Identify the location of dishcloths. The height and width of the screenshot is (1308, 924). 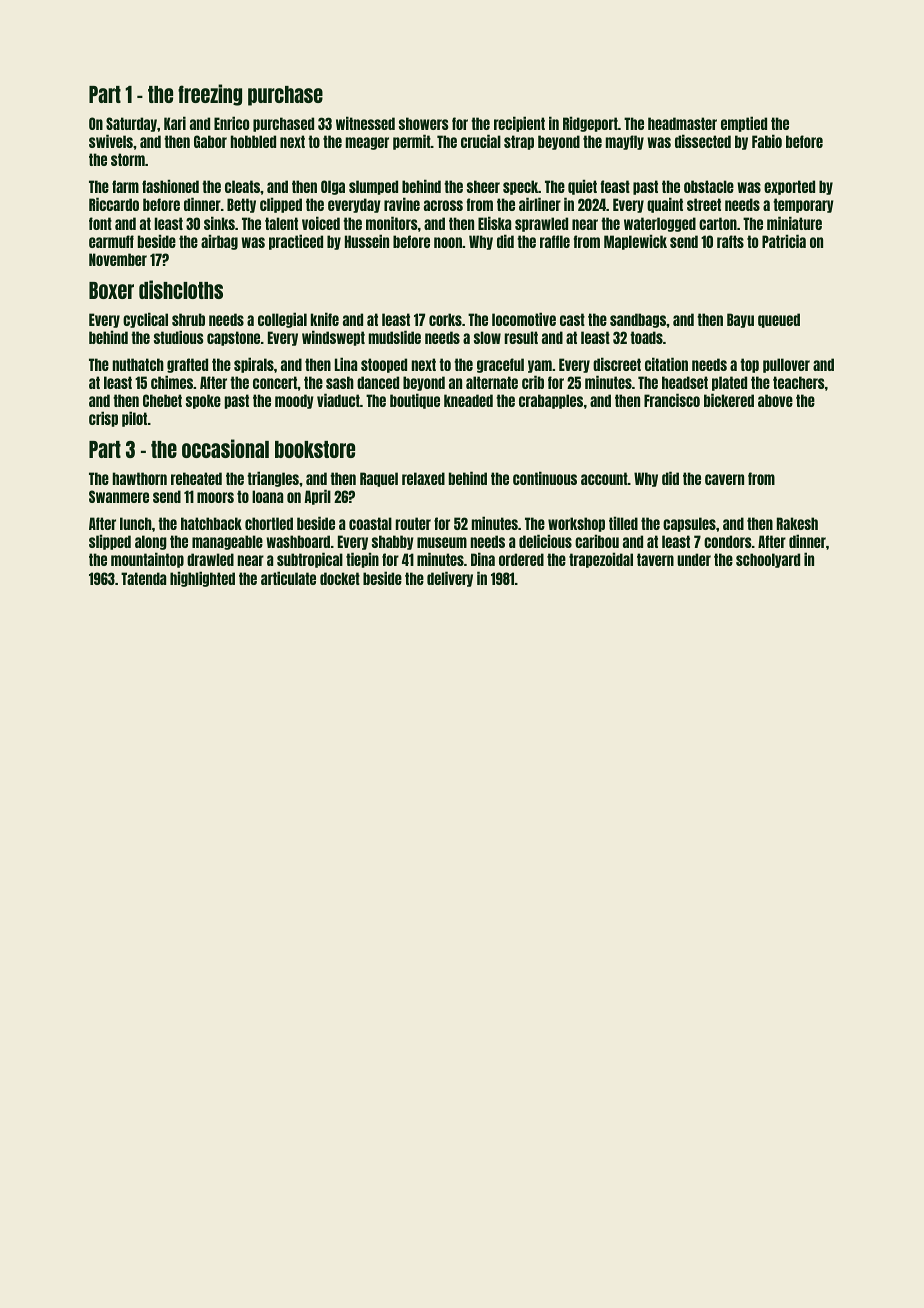
(181, 289).
